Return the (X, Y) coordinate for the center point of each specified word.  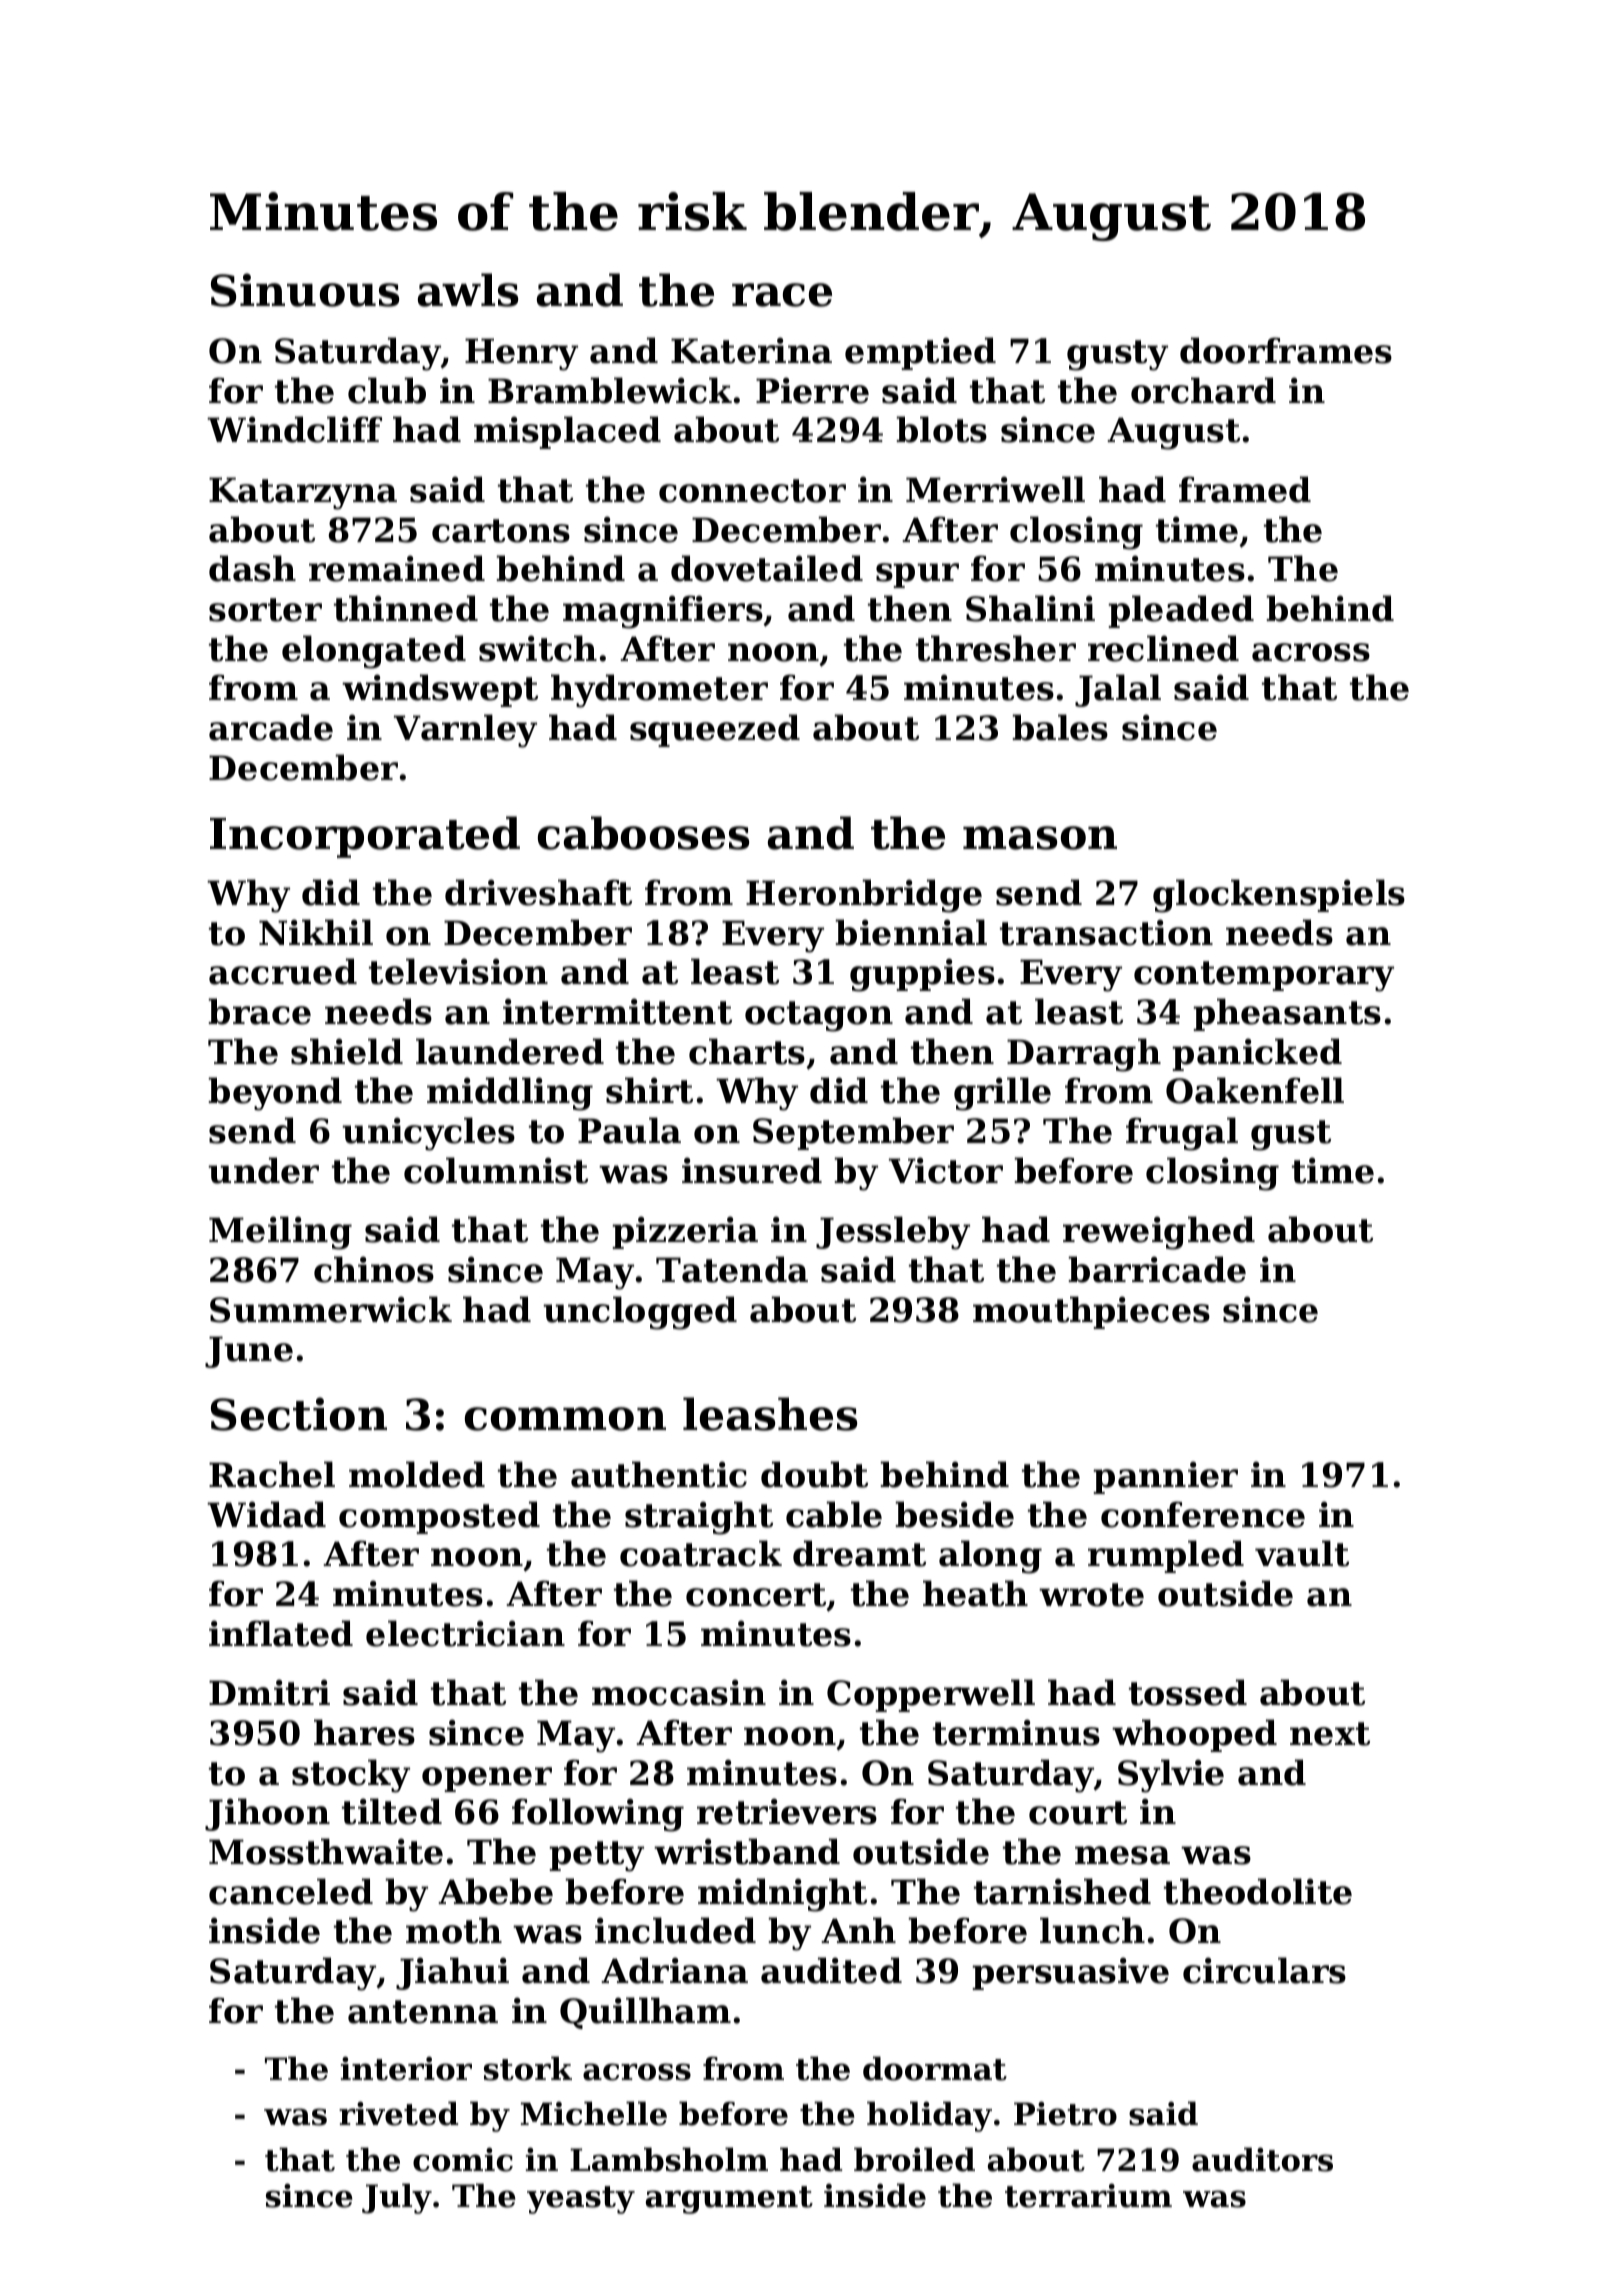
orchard (1203, 390)
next (1330, 1734)
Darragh (1084, 1055)
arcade (271, 727)
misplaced (567, 432)
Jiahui (452, 1973)
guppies (922, 975)
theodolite (1258, 1891)
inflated (281, 1633)
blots (941, 429)
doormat (935, 2068)
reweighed (1159, 1233)
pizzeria (685, 1232)
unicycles (428, 1134)
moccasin (679, 1692)
